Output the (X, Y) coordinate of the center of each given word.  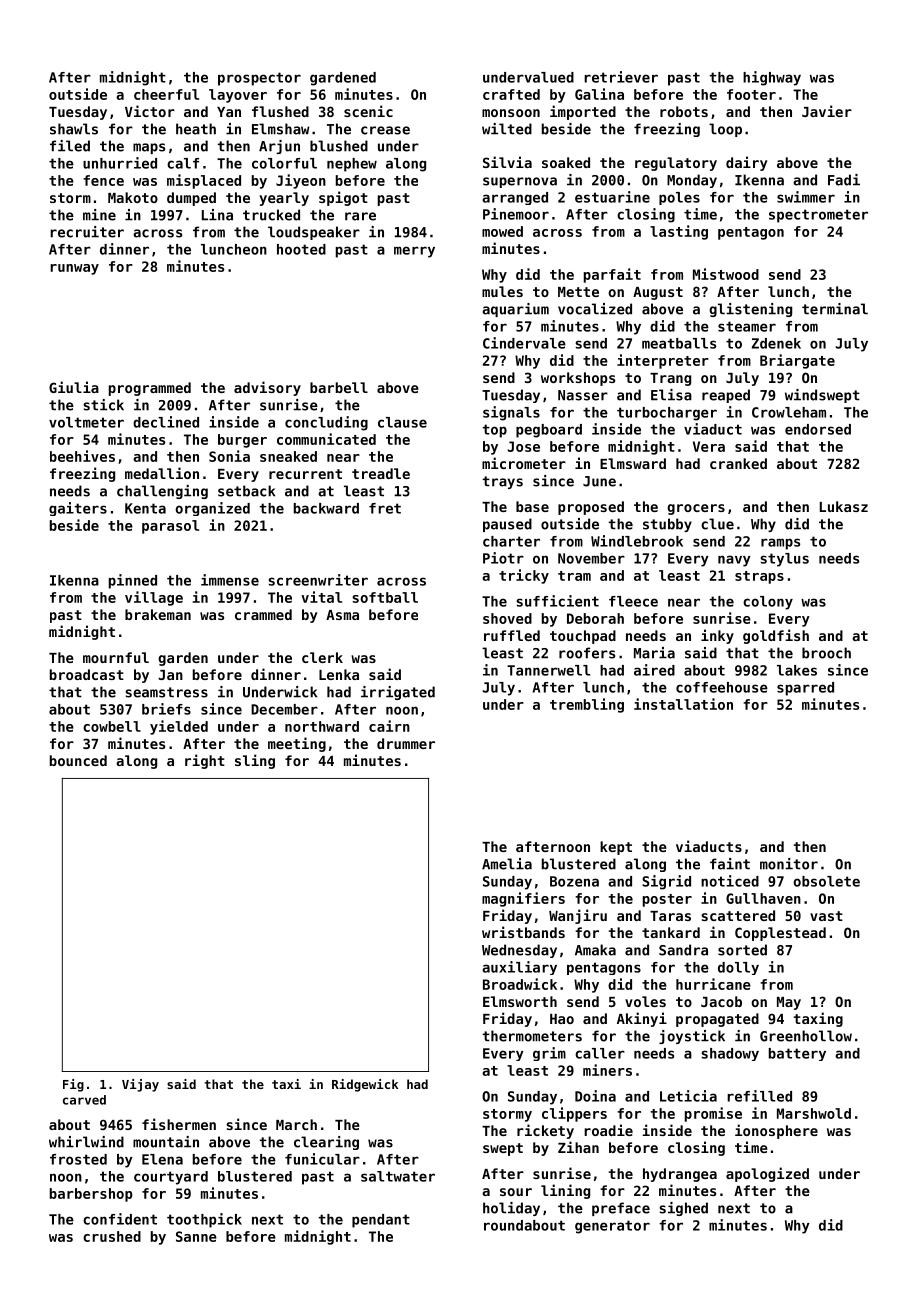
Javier (827, 111)
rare (360, 216)
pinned (133, 581)
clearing (326, 1143)
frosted (78, 1159)
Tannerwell (548, 670)
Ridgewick (365, 1085)
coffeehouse (722, 687)
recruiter (87, 232)
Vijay (140, 1085)
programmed (150, 389)
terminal (835, 309)
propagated (717, 1020)
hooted (301, 249)
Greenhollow (806, 1036)
